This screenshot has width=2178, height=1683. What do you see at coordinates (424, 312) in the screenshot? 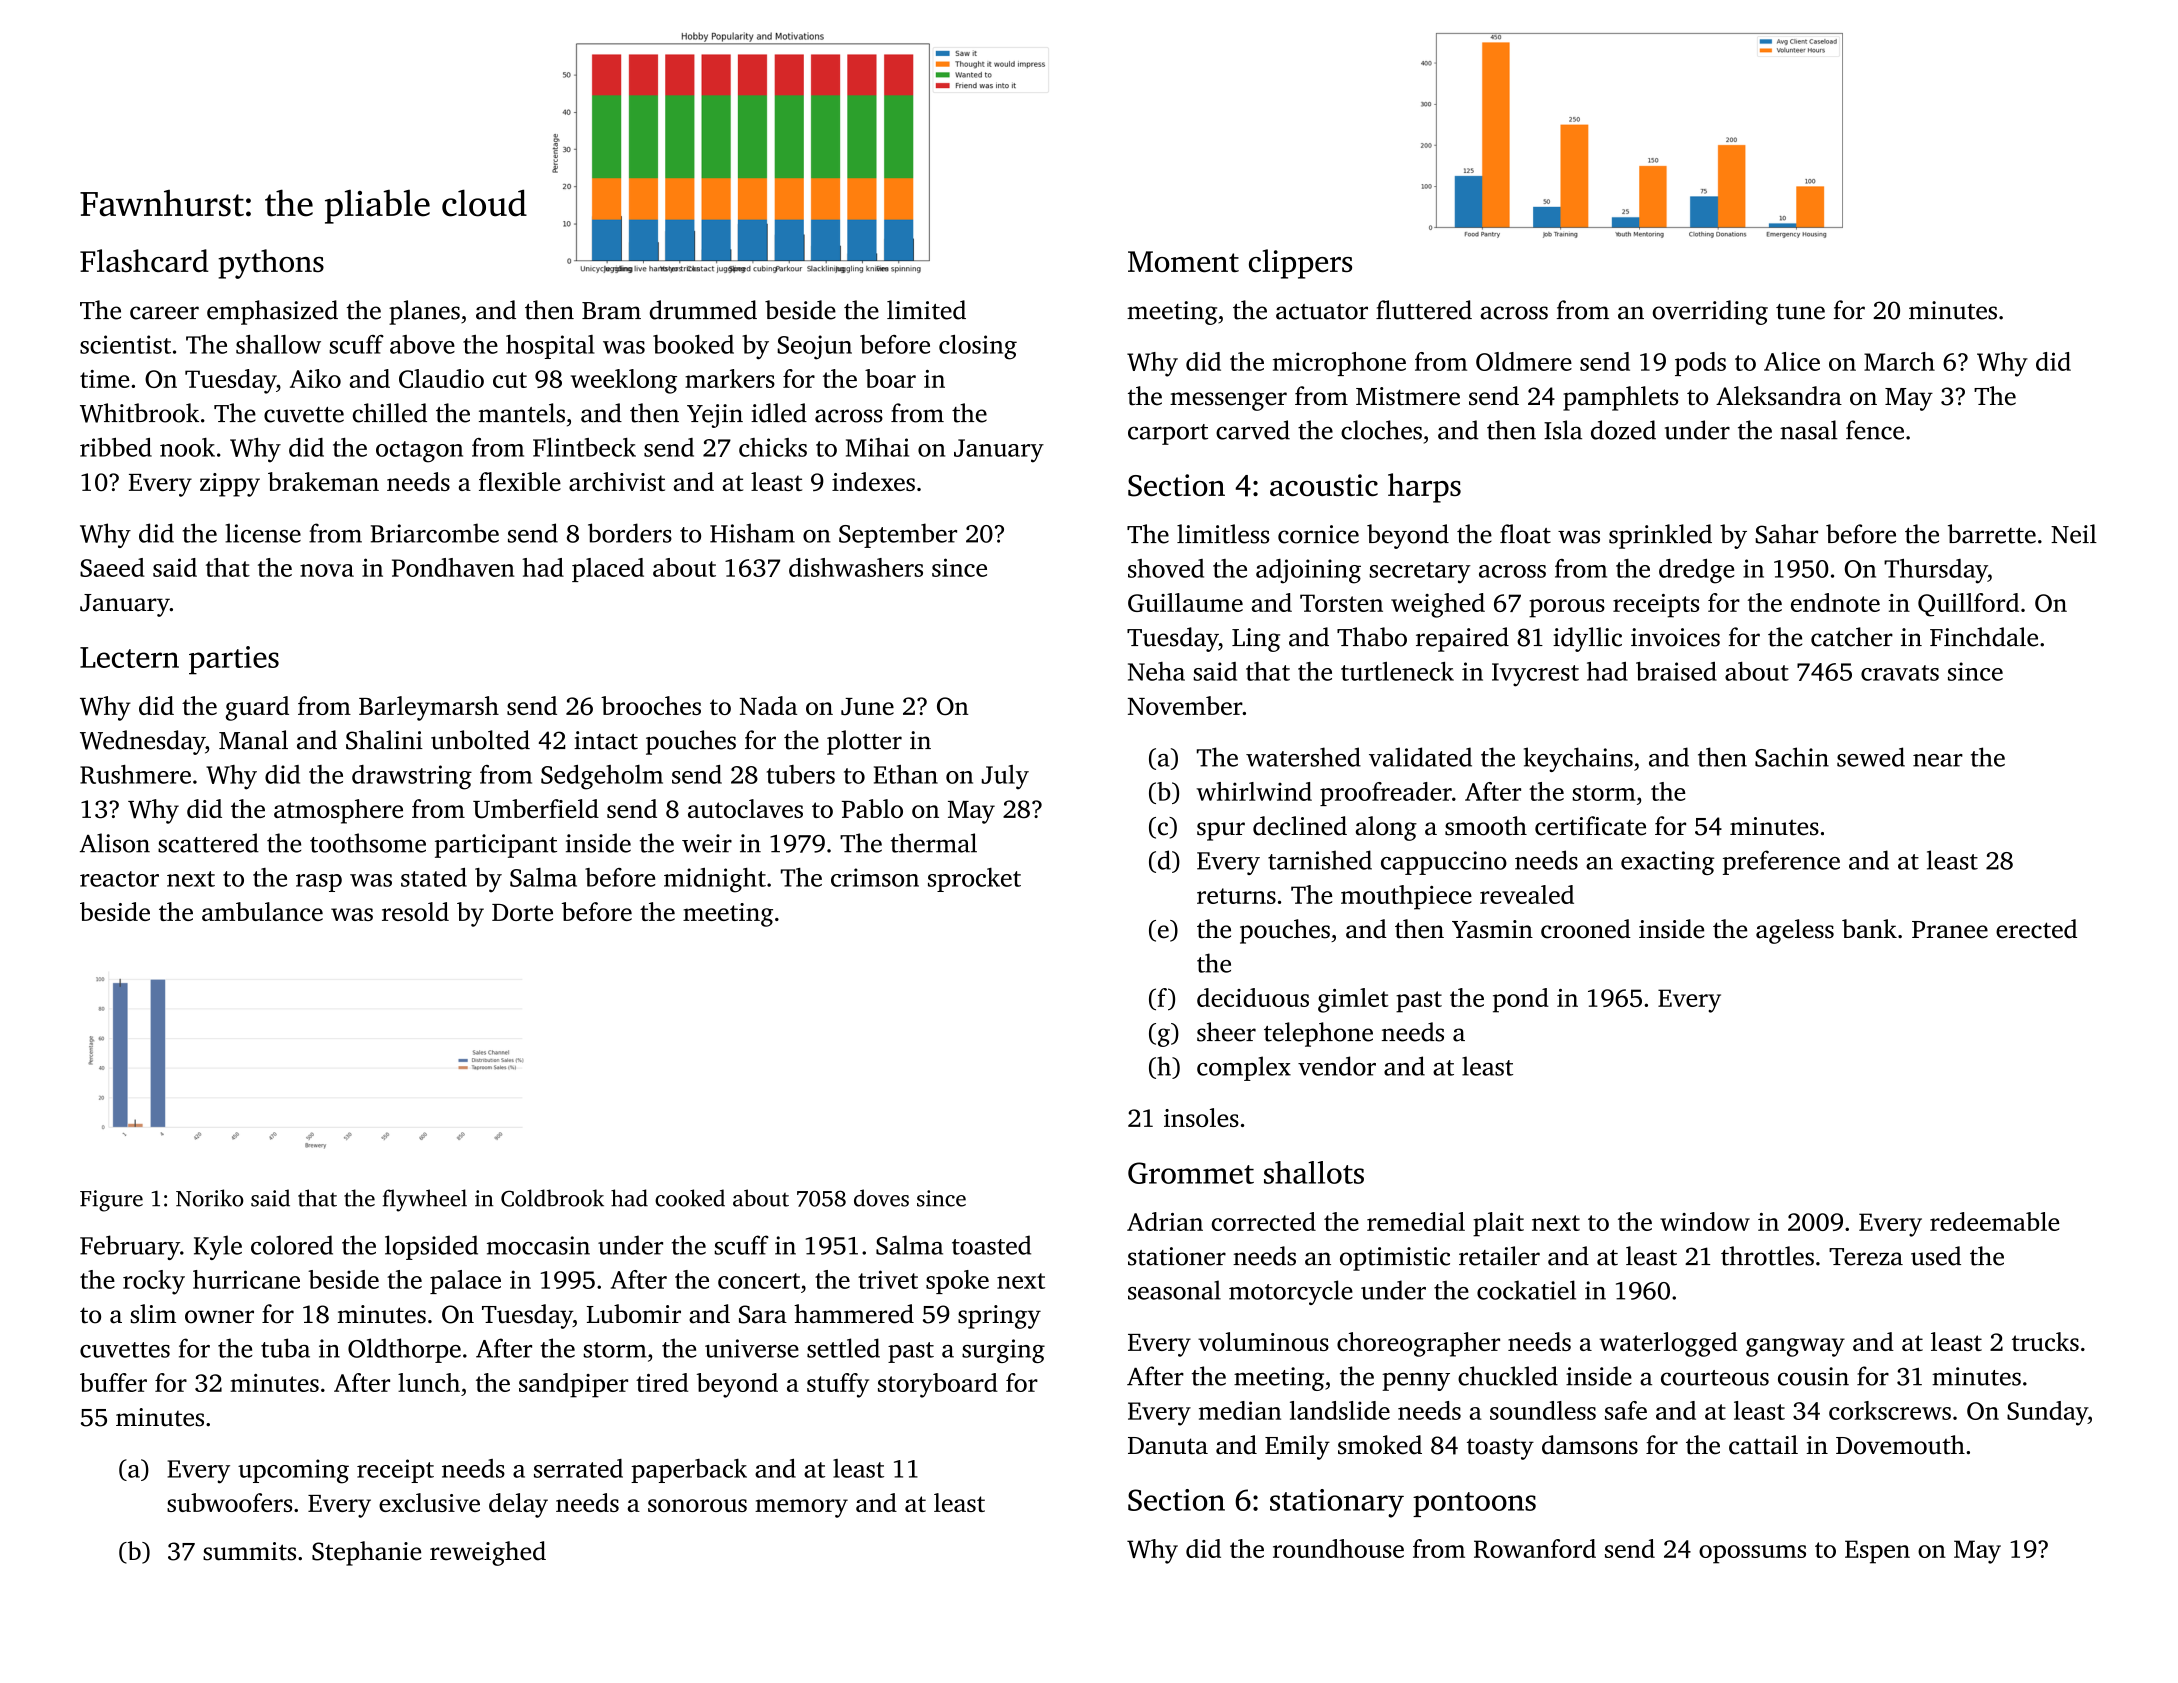
I see `planes` at bounding box center [424, 312].
